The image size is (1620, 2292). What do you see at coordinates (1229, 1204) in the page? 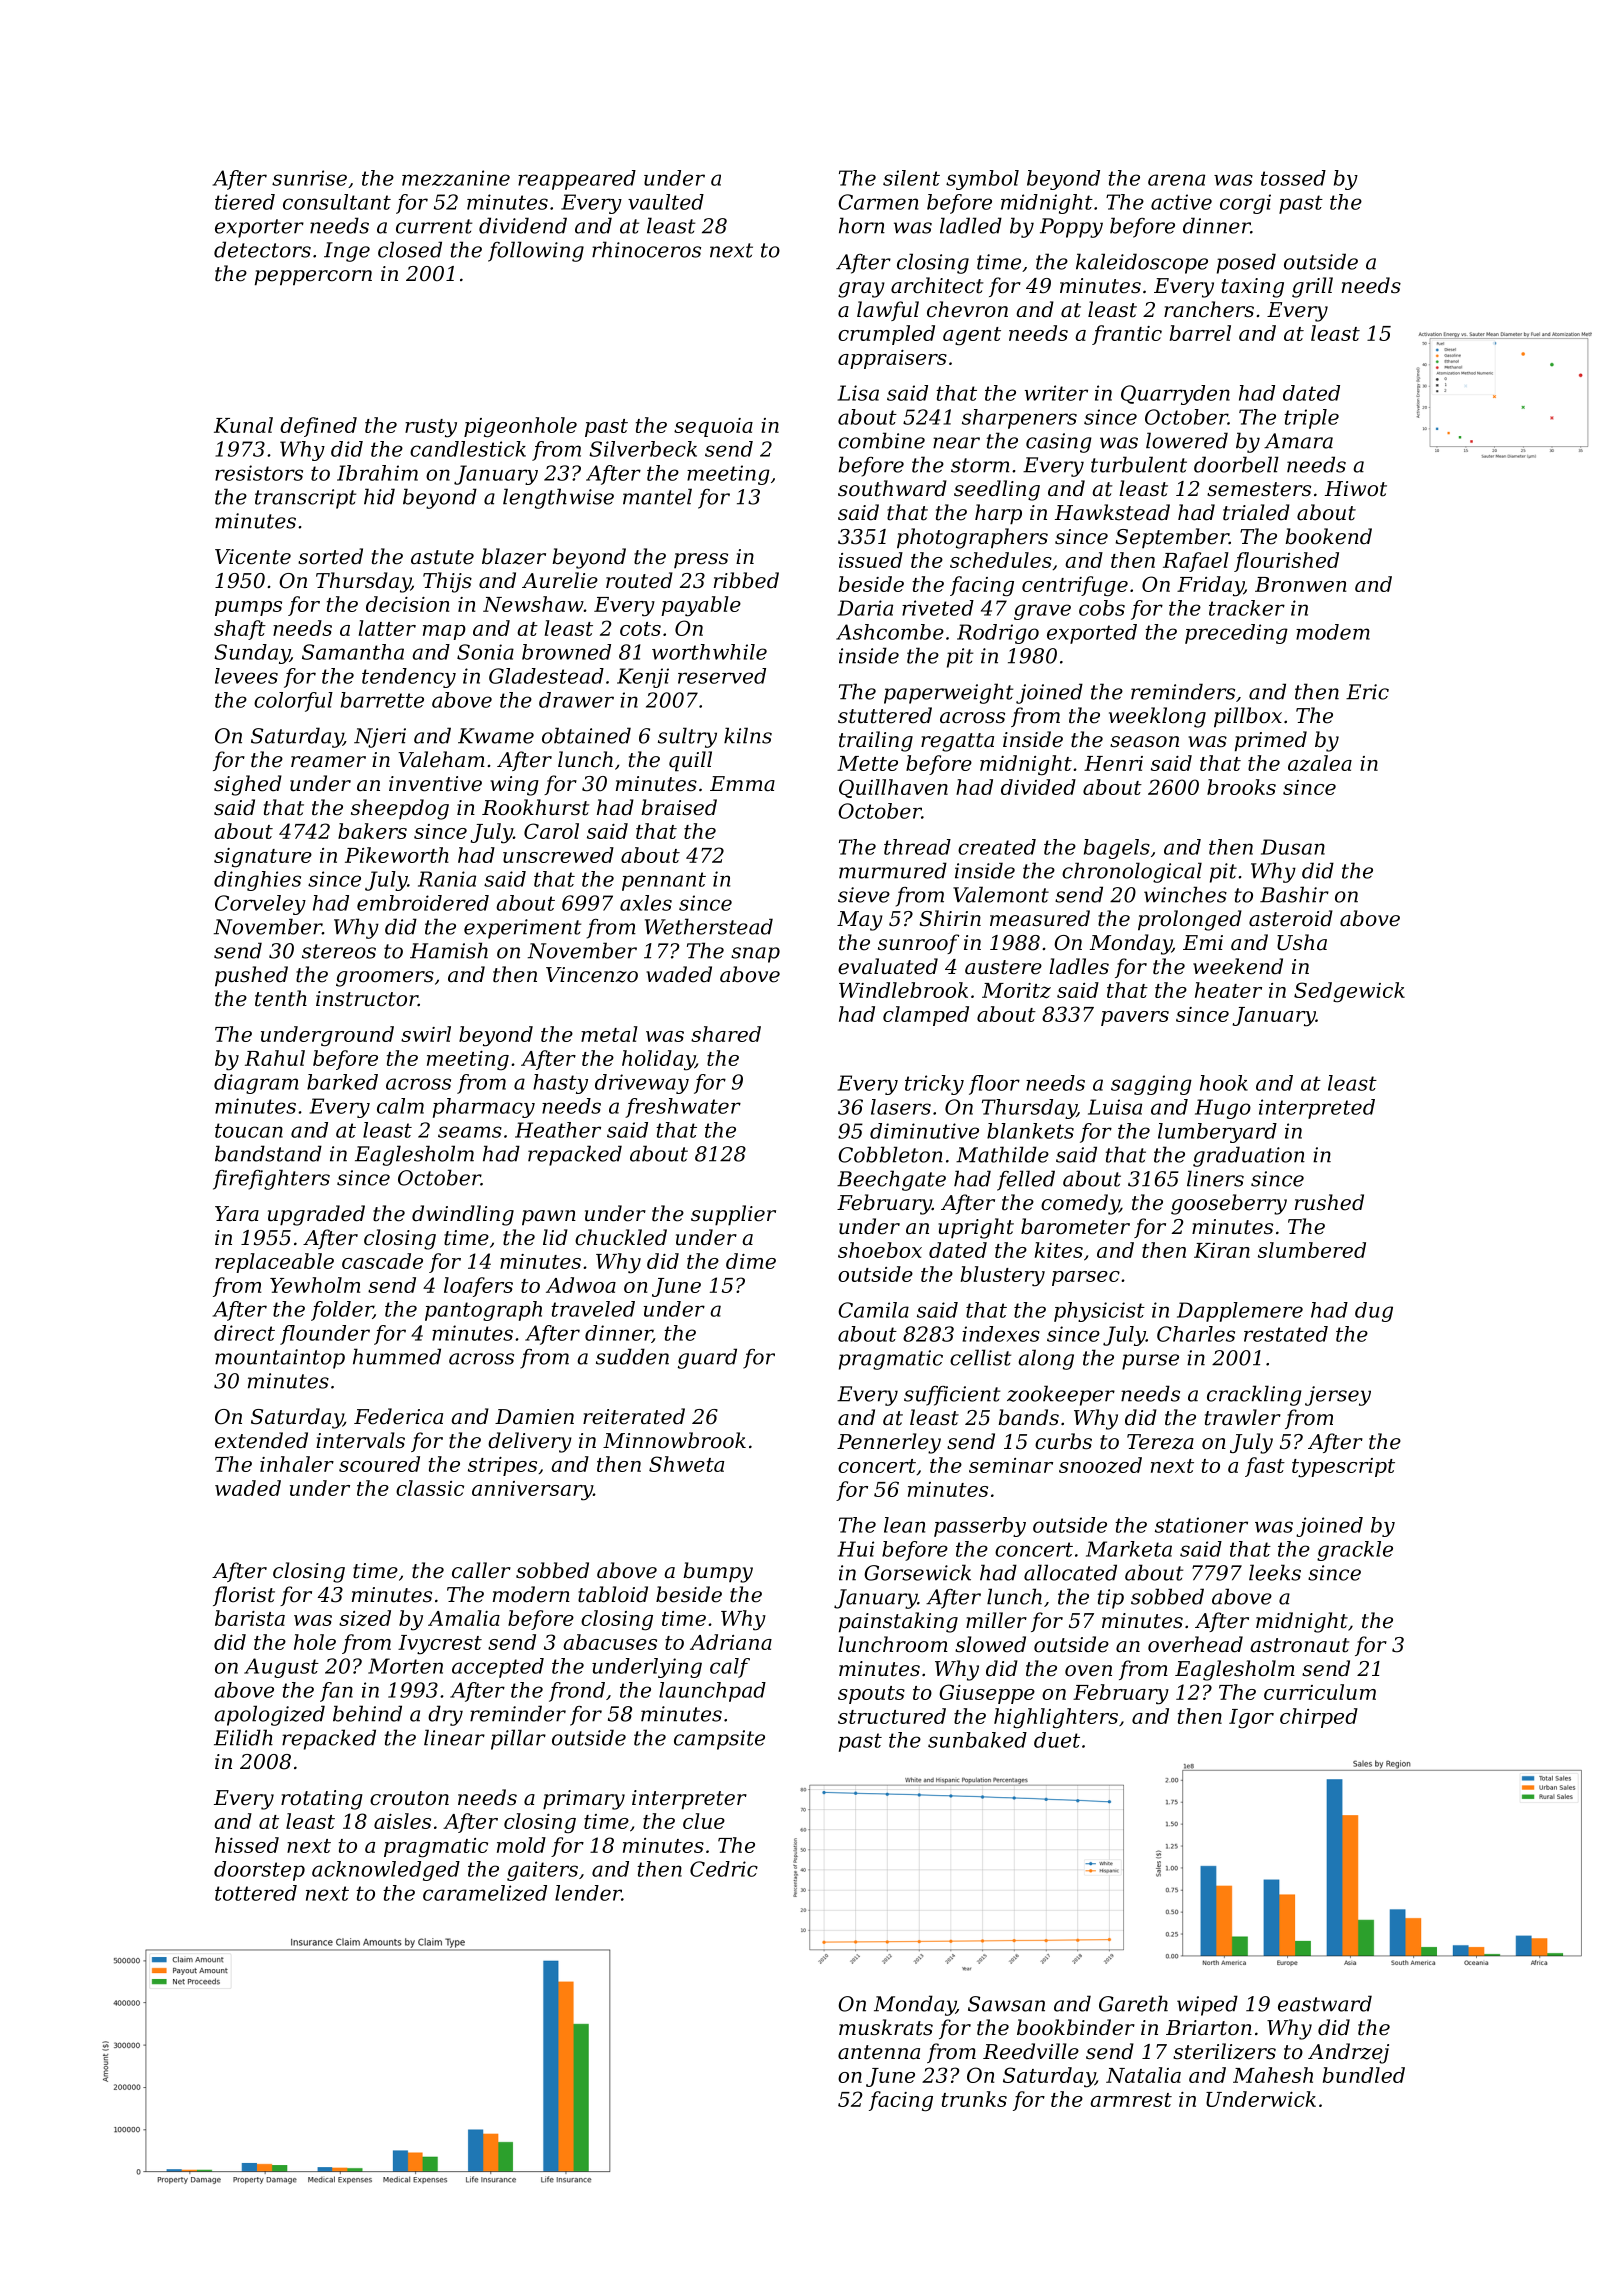
I see `gooseberry` at bounding box center [1229, 1204].
